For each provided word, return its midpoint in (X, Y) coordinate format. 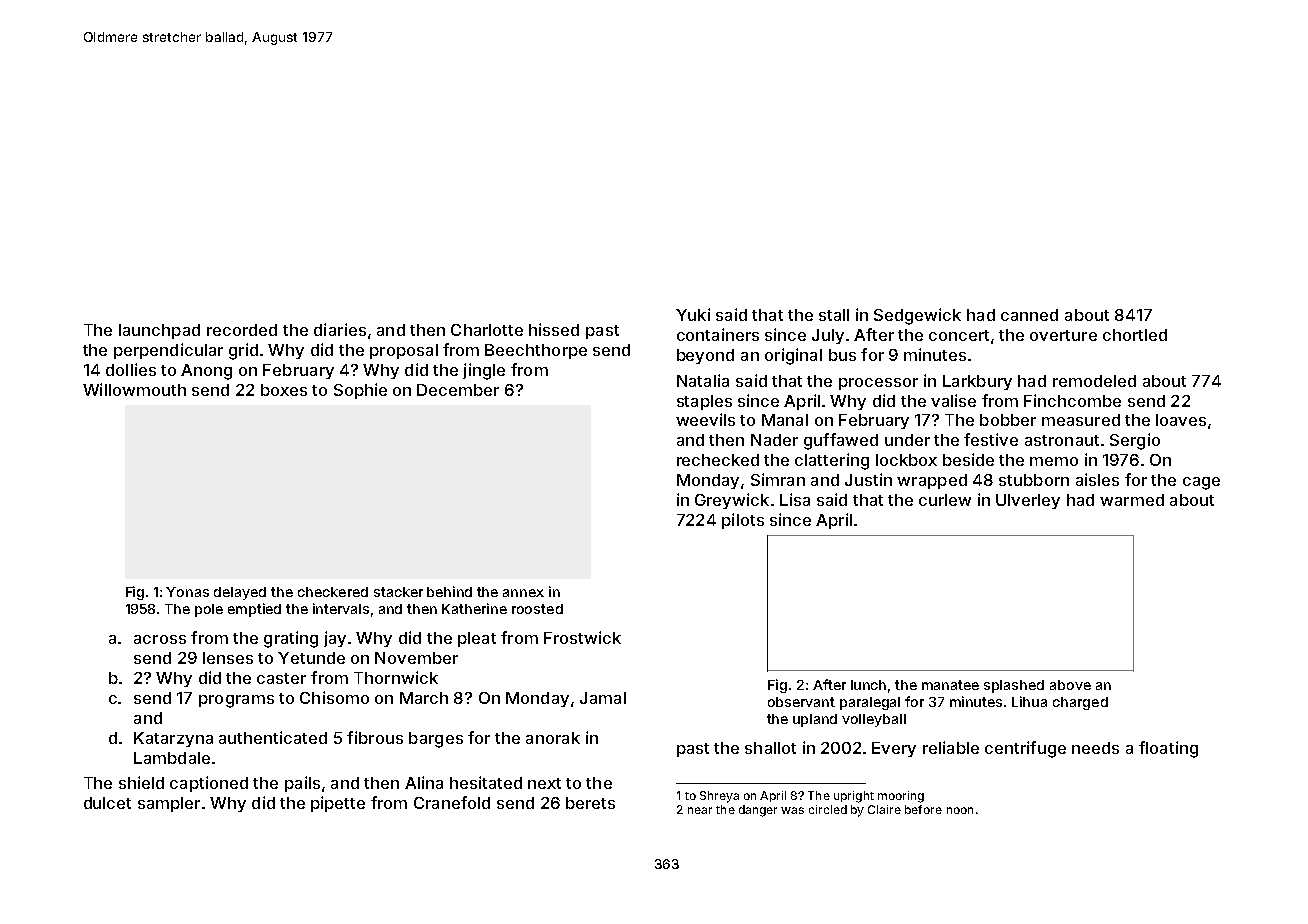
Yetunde (311, 658)
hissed (554, 329)
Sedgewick (917, 316)
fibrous (375, 737)
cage (1201, 483)
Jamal (603, 698)
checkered (333, 592)
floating (1168, 749)
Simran (778, 479)
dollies (131, 369)
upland (815, 720)
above (1070, 685)
